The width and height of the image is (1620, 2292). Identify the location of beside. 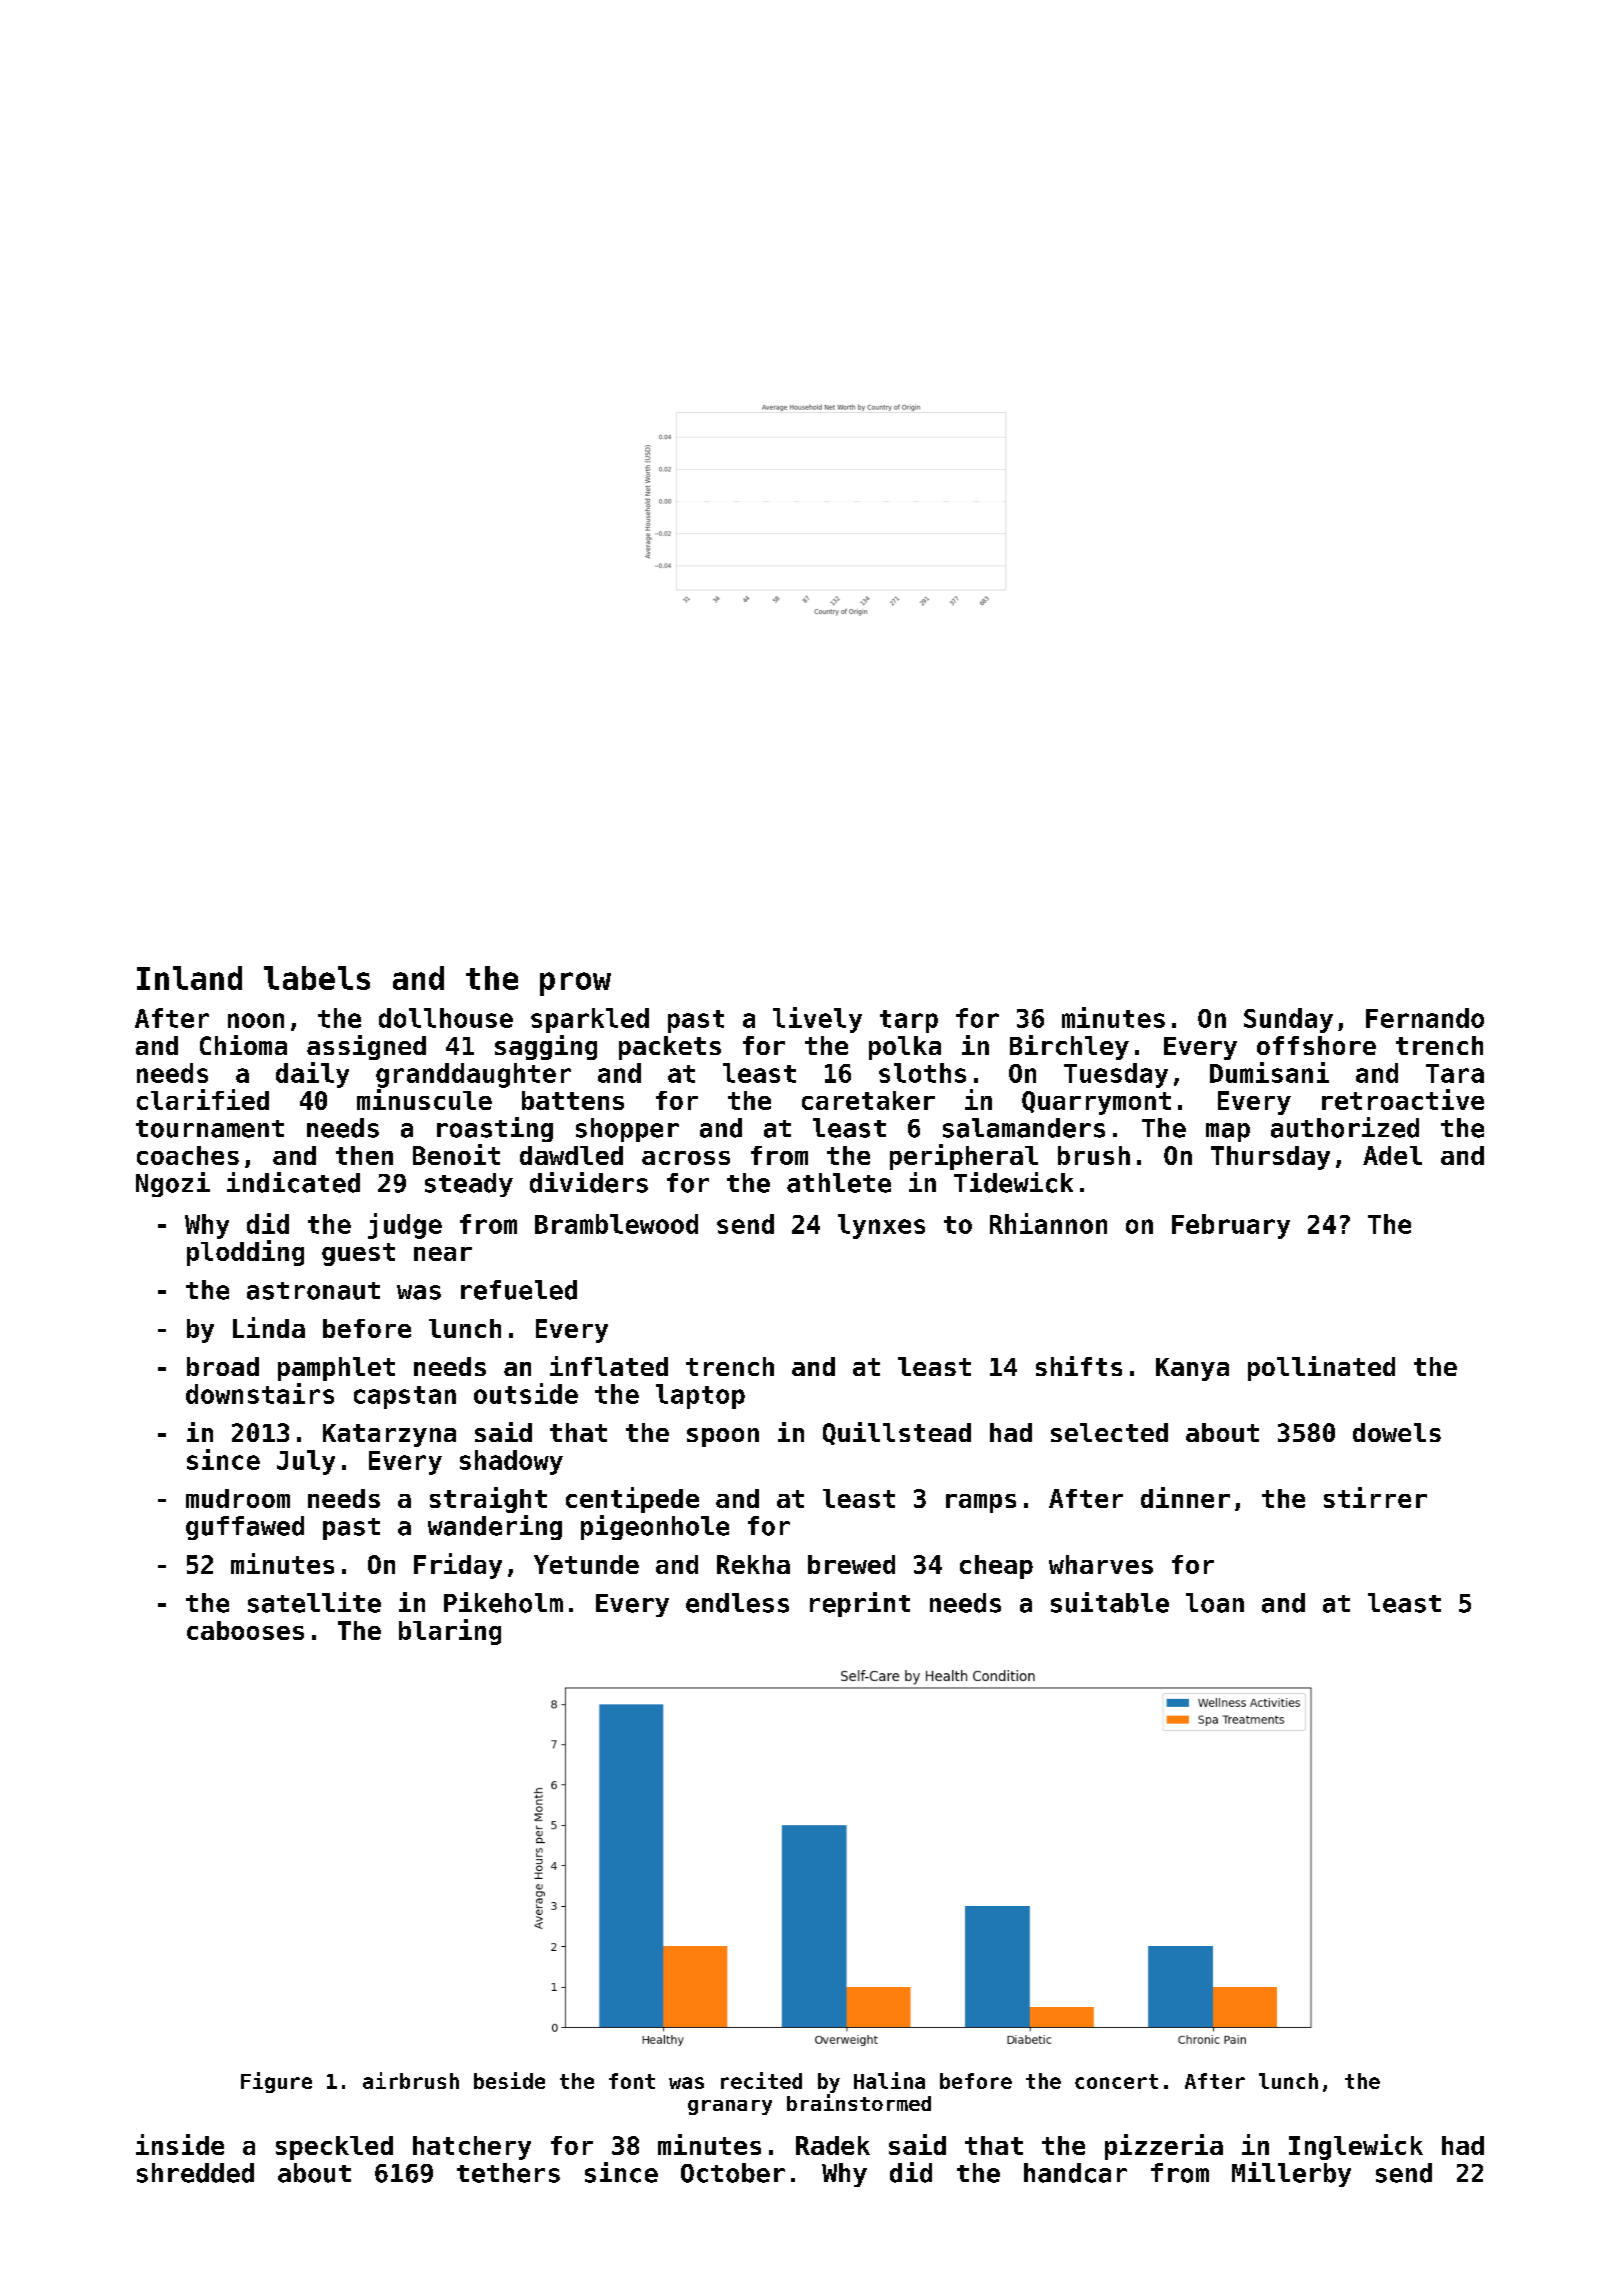
(509, 2080).
